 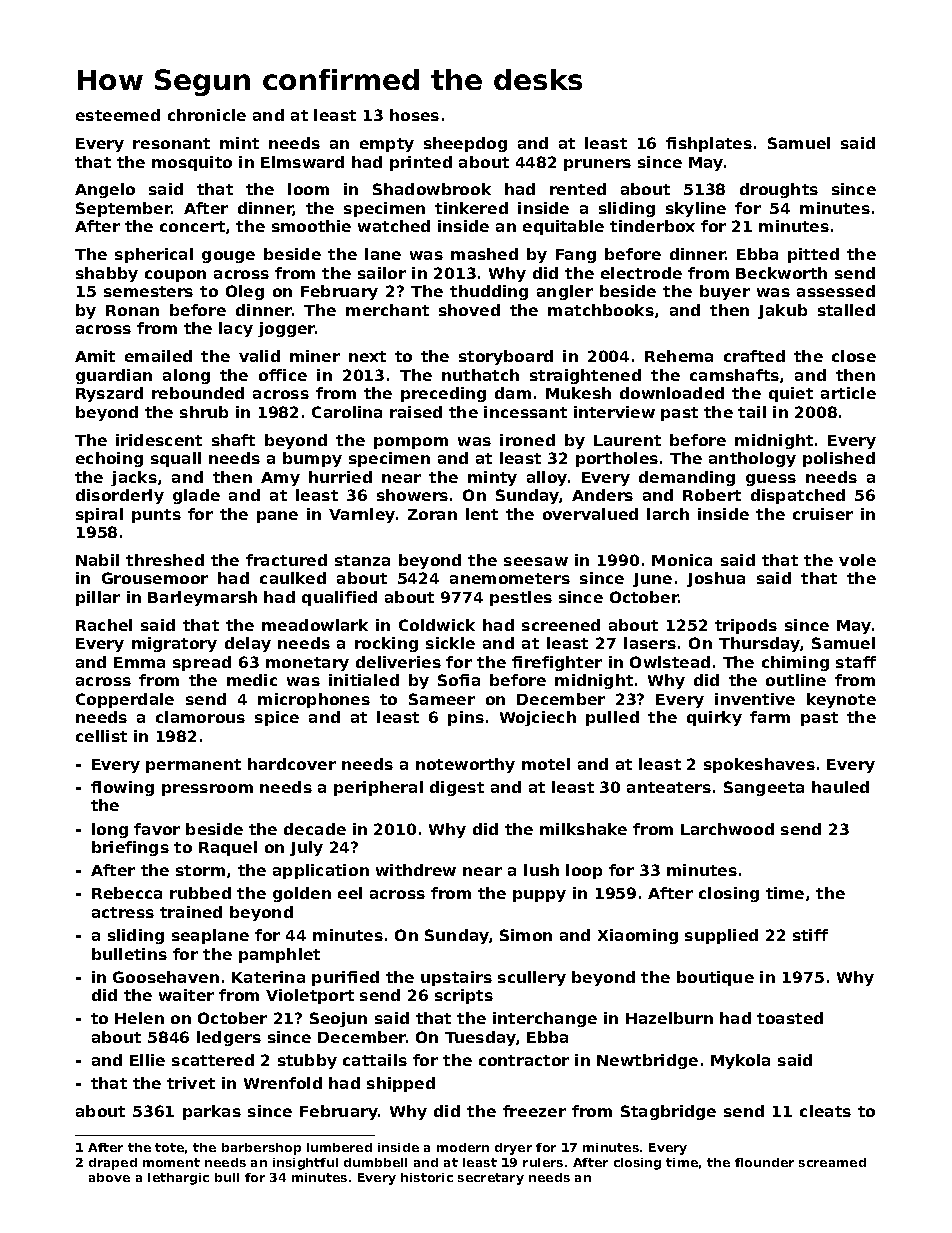 I want to click on secretary, so click(x=491, y=1179).
